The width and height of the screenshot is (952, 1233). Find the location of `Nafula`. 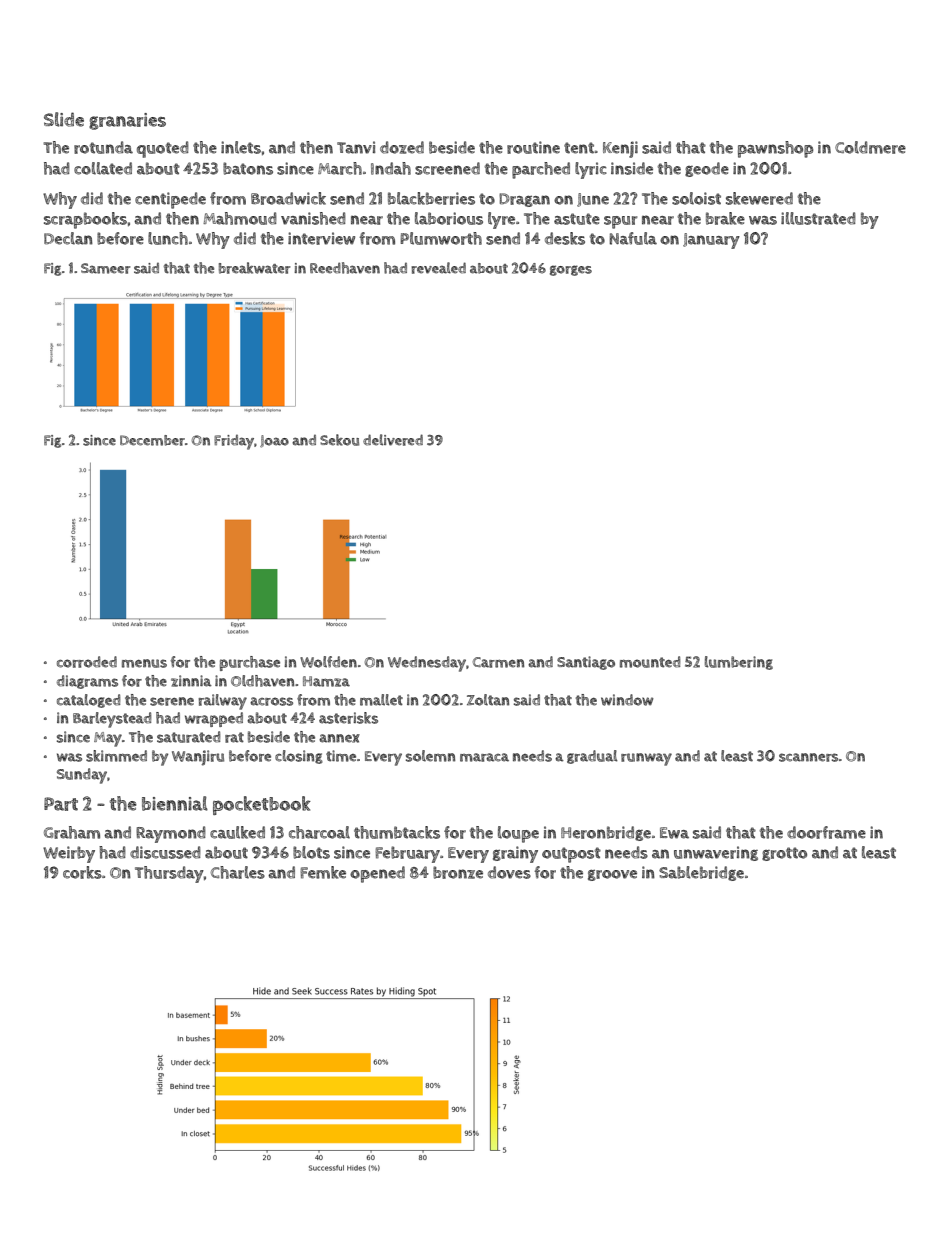

Nafula is located at coordinates (633, 238).
